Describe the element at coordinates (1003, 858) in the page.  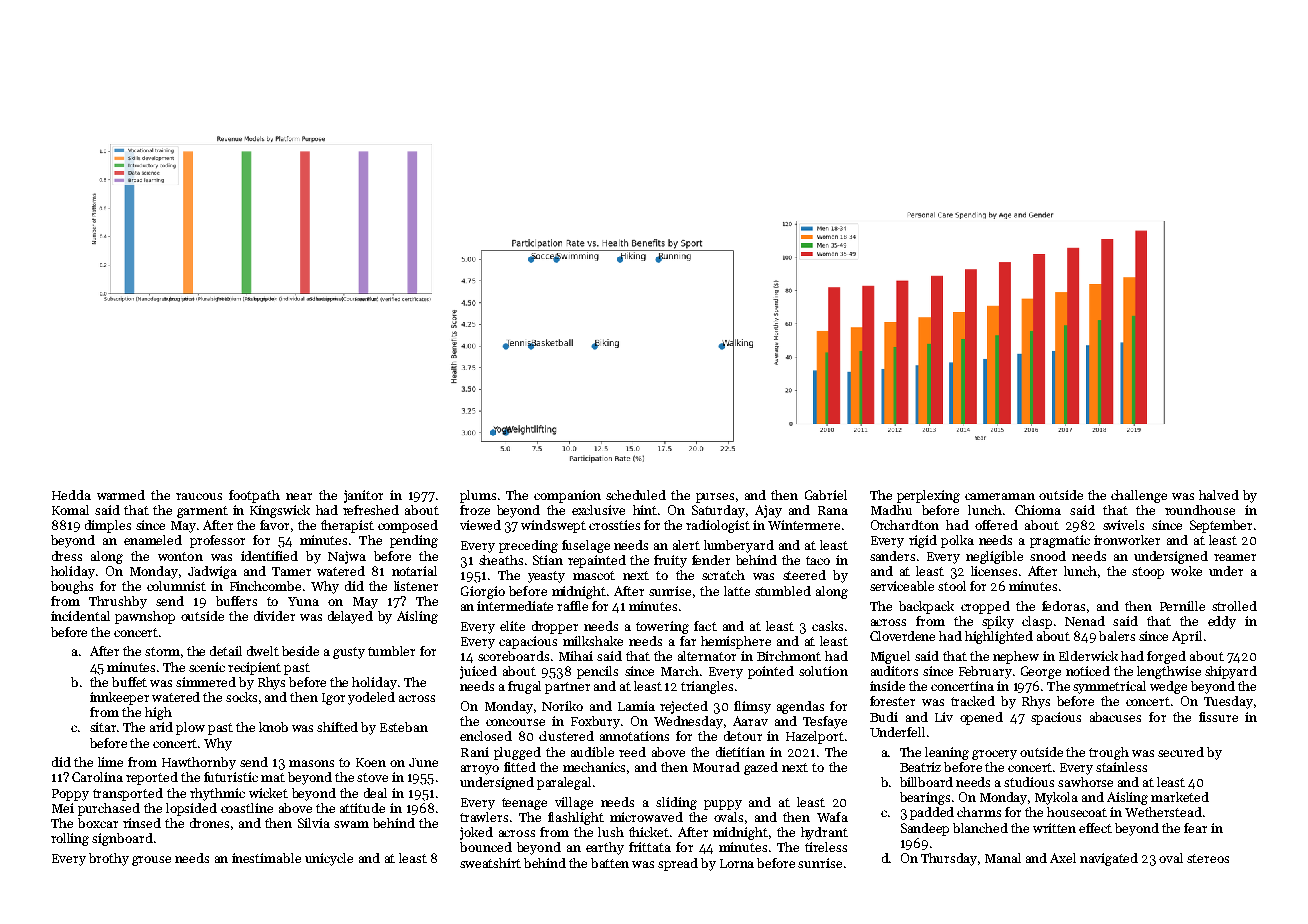
I see `Manal` at that location.
